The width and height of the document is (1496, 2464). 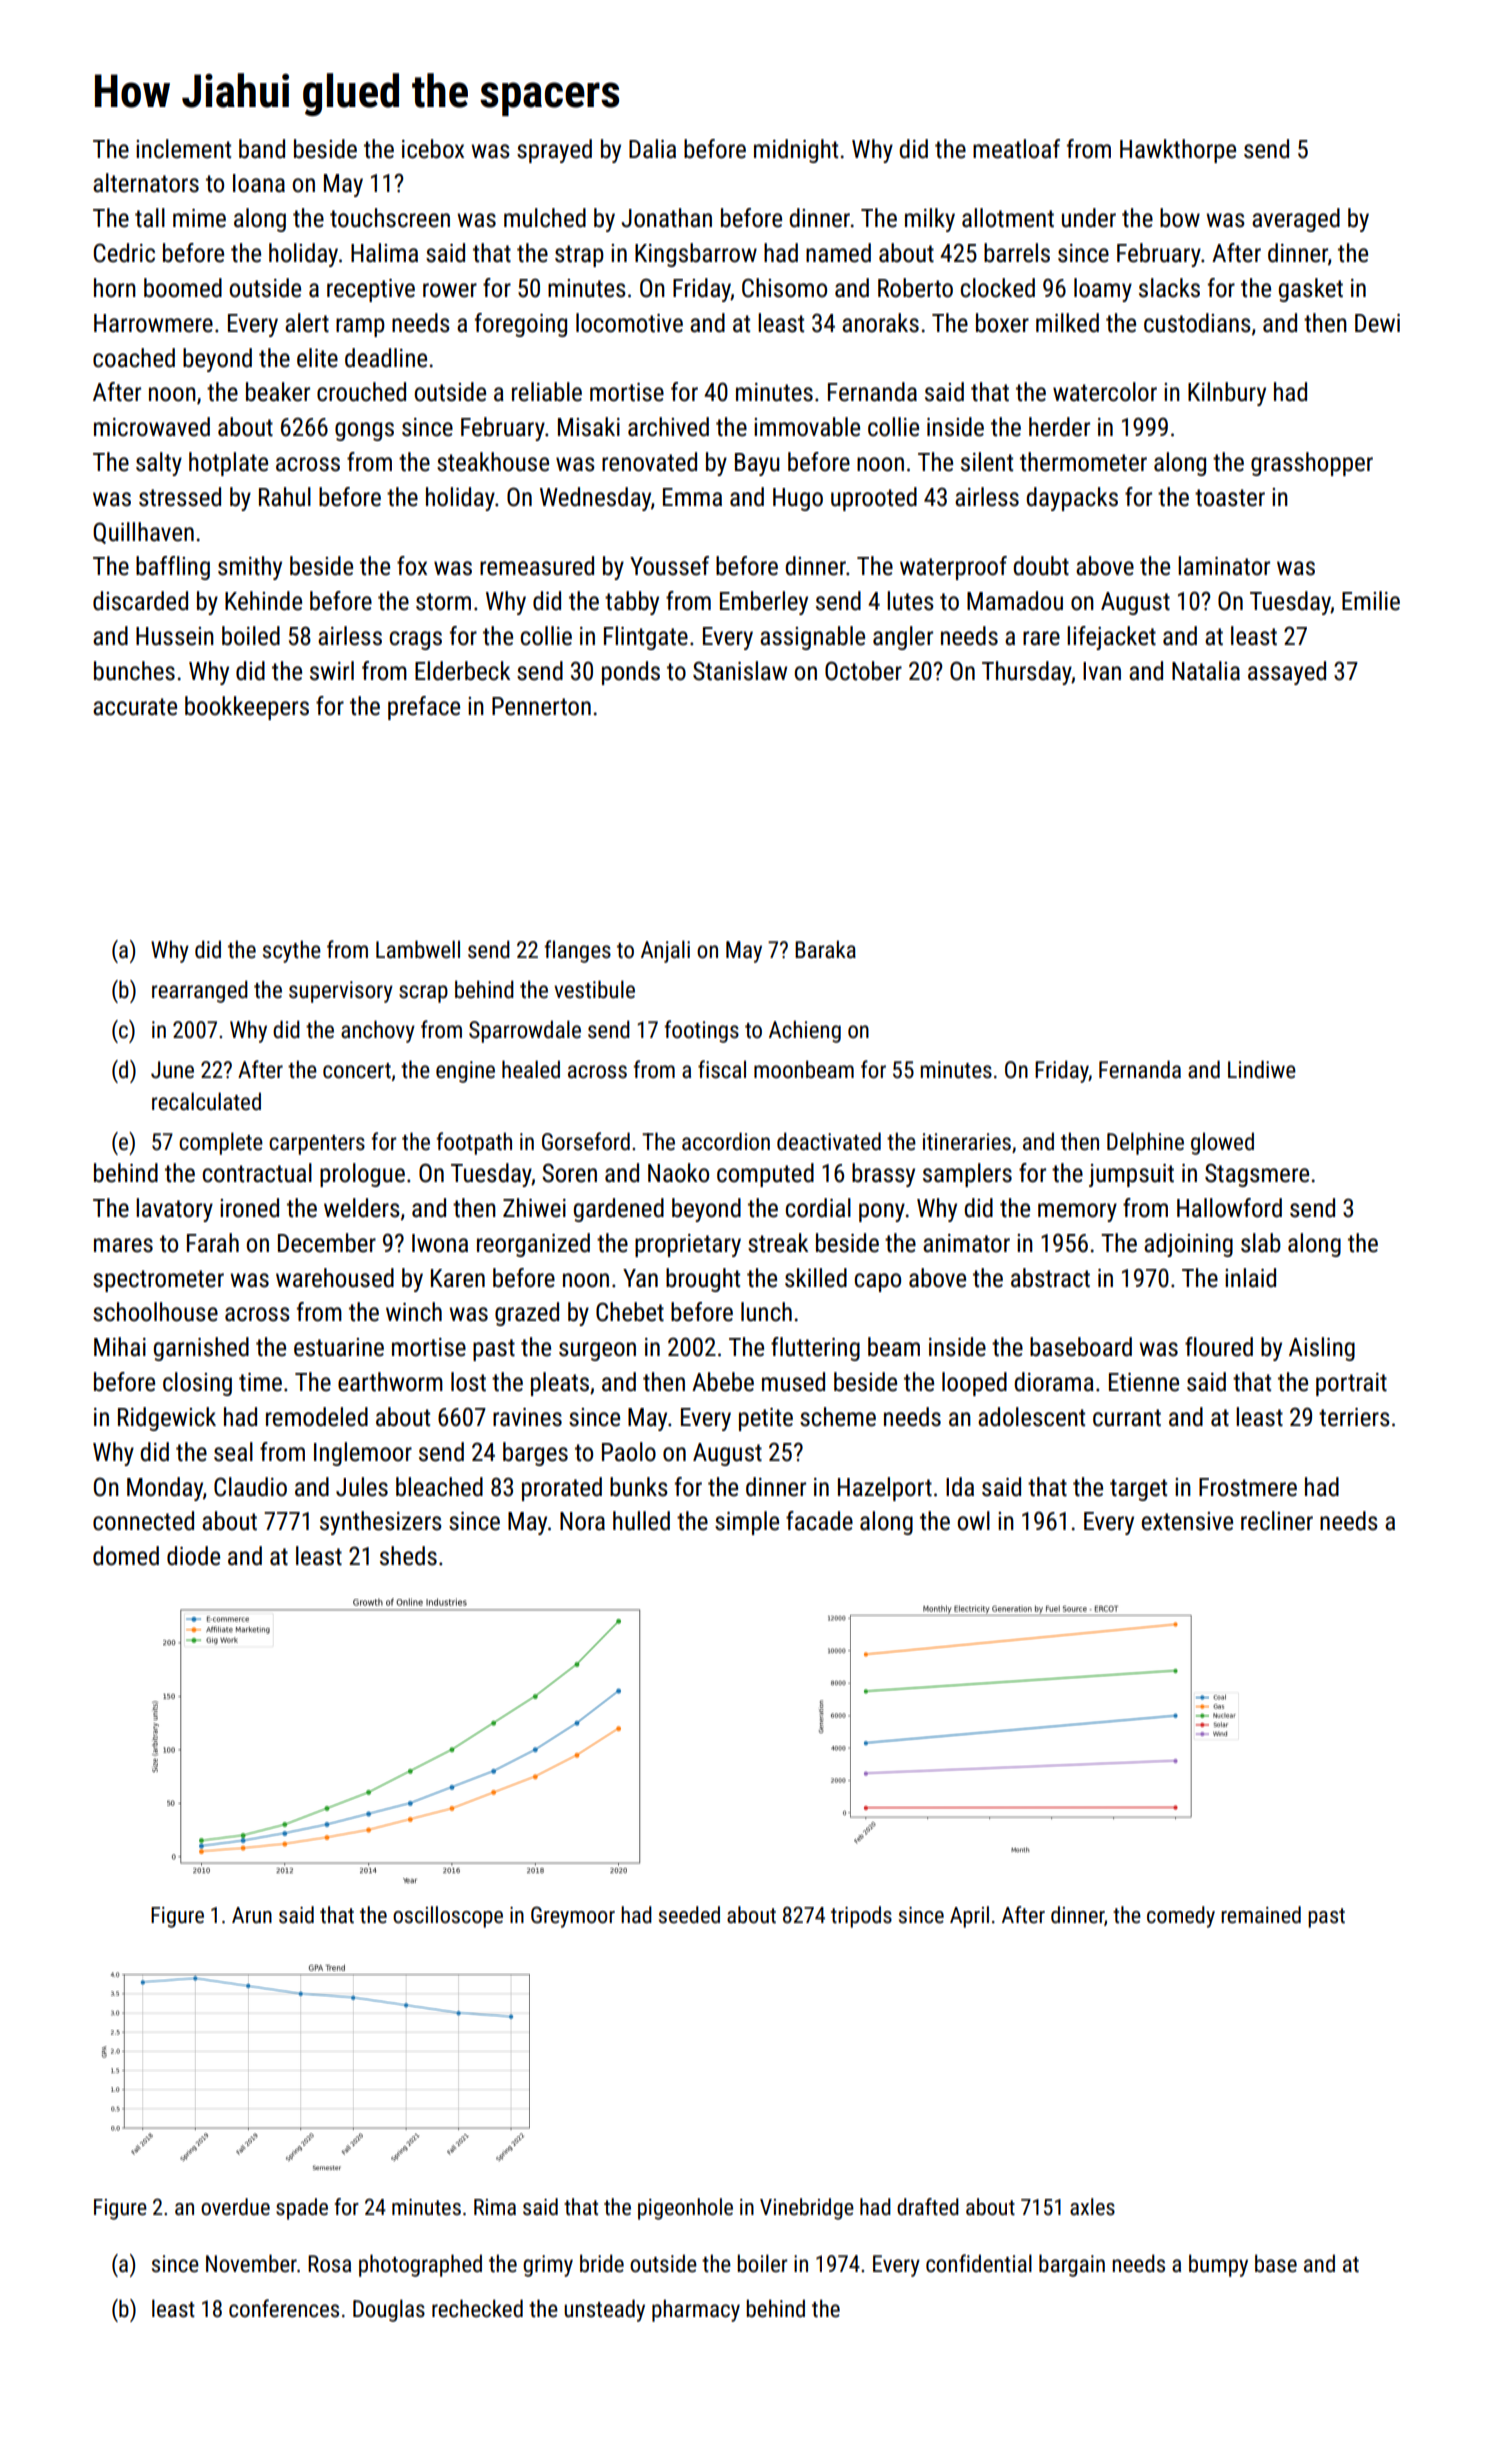 I want to click on immovable, so click(x=807, y=427).
